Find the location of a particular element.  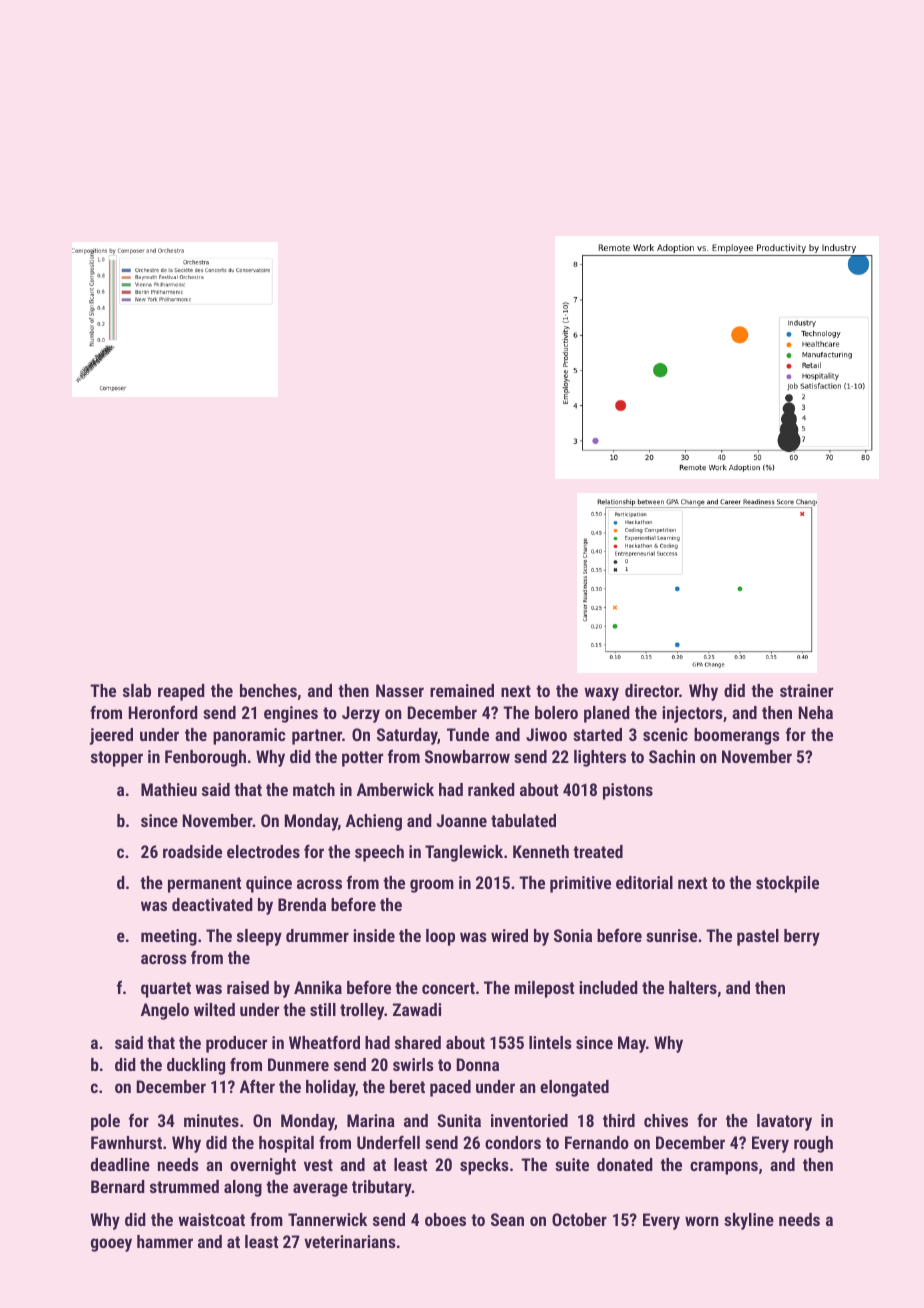

slab is located at coordinates (137, 690).
